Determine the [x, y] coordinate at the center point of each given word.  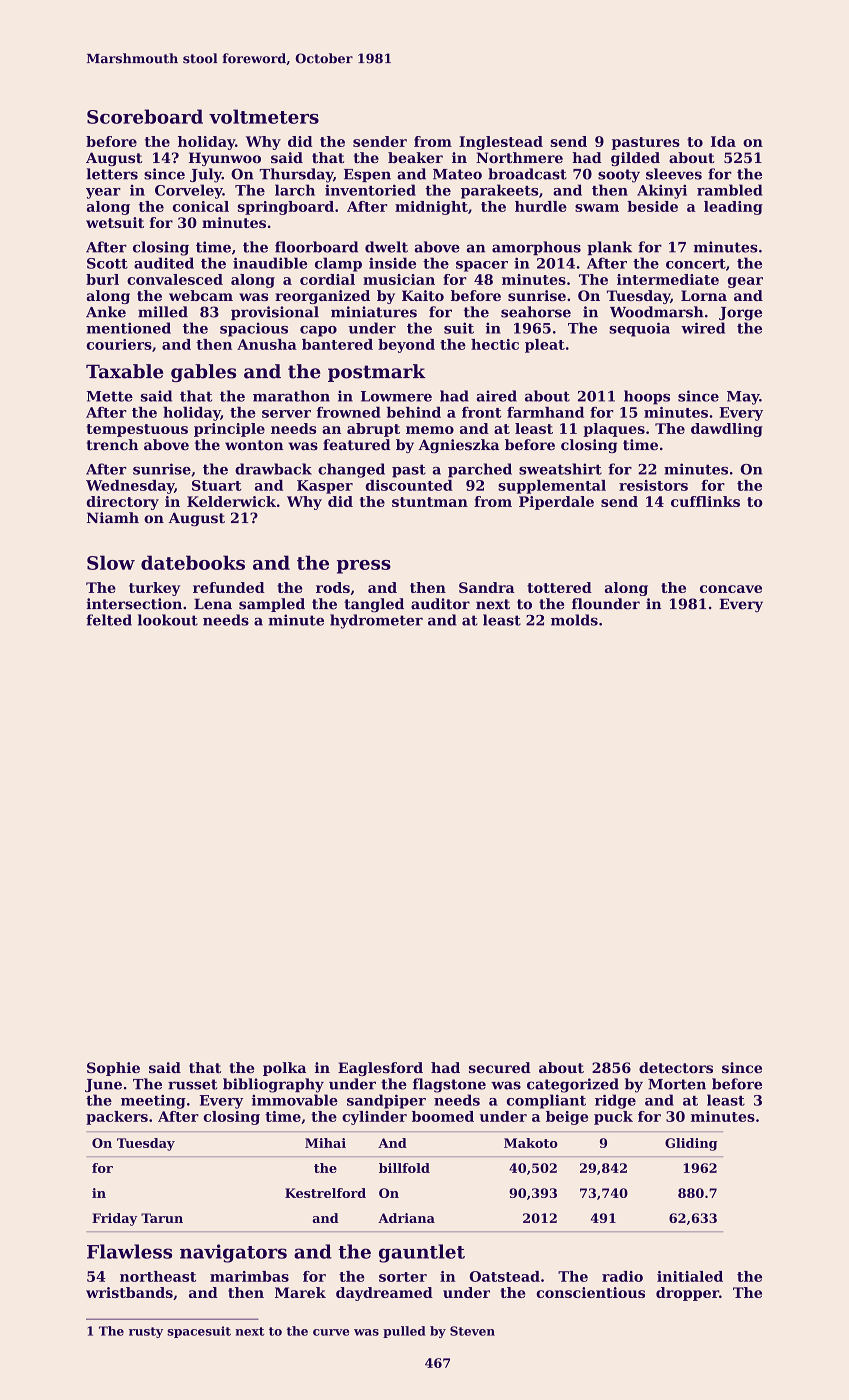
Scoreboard [145, 116]
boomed [443, 1116]
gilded [635, 159]
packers [117, 1118]
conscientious [590, 1292]
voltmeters [264, 116]
